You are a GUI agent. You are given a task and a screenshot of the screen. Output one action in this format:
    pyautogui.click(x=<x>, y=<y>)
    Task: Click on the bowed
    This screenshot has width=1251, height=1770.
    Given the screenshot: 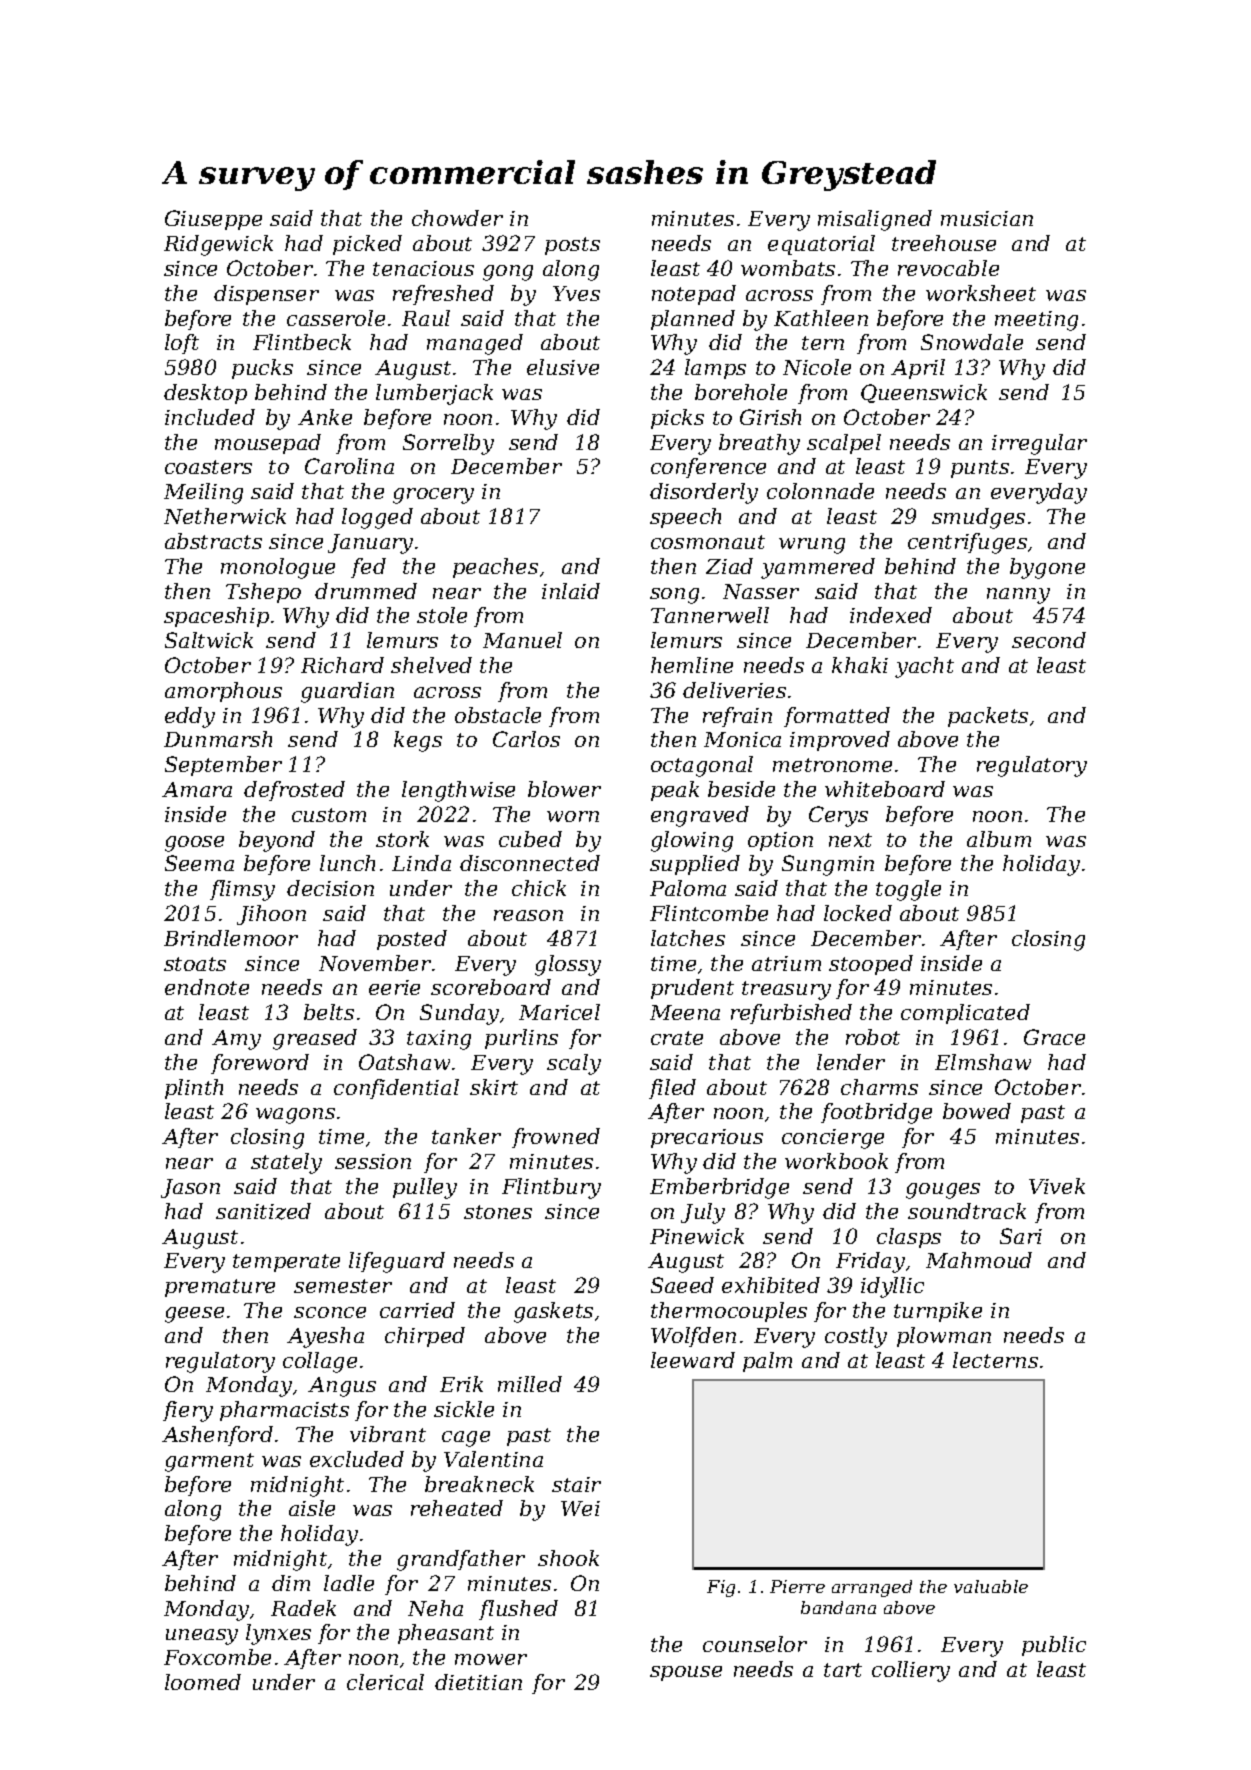 What is the action you would take?
    pyautogui.click(x=977, y=1111)
